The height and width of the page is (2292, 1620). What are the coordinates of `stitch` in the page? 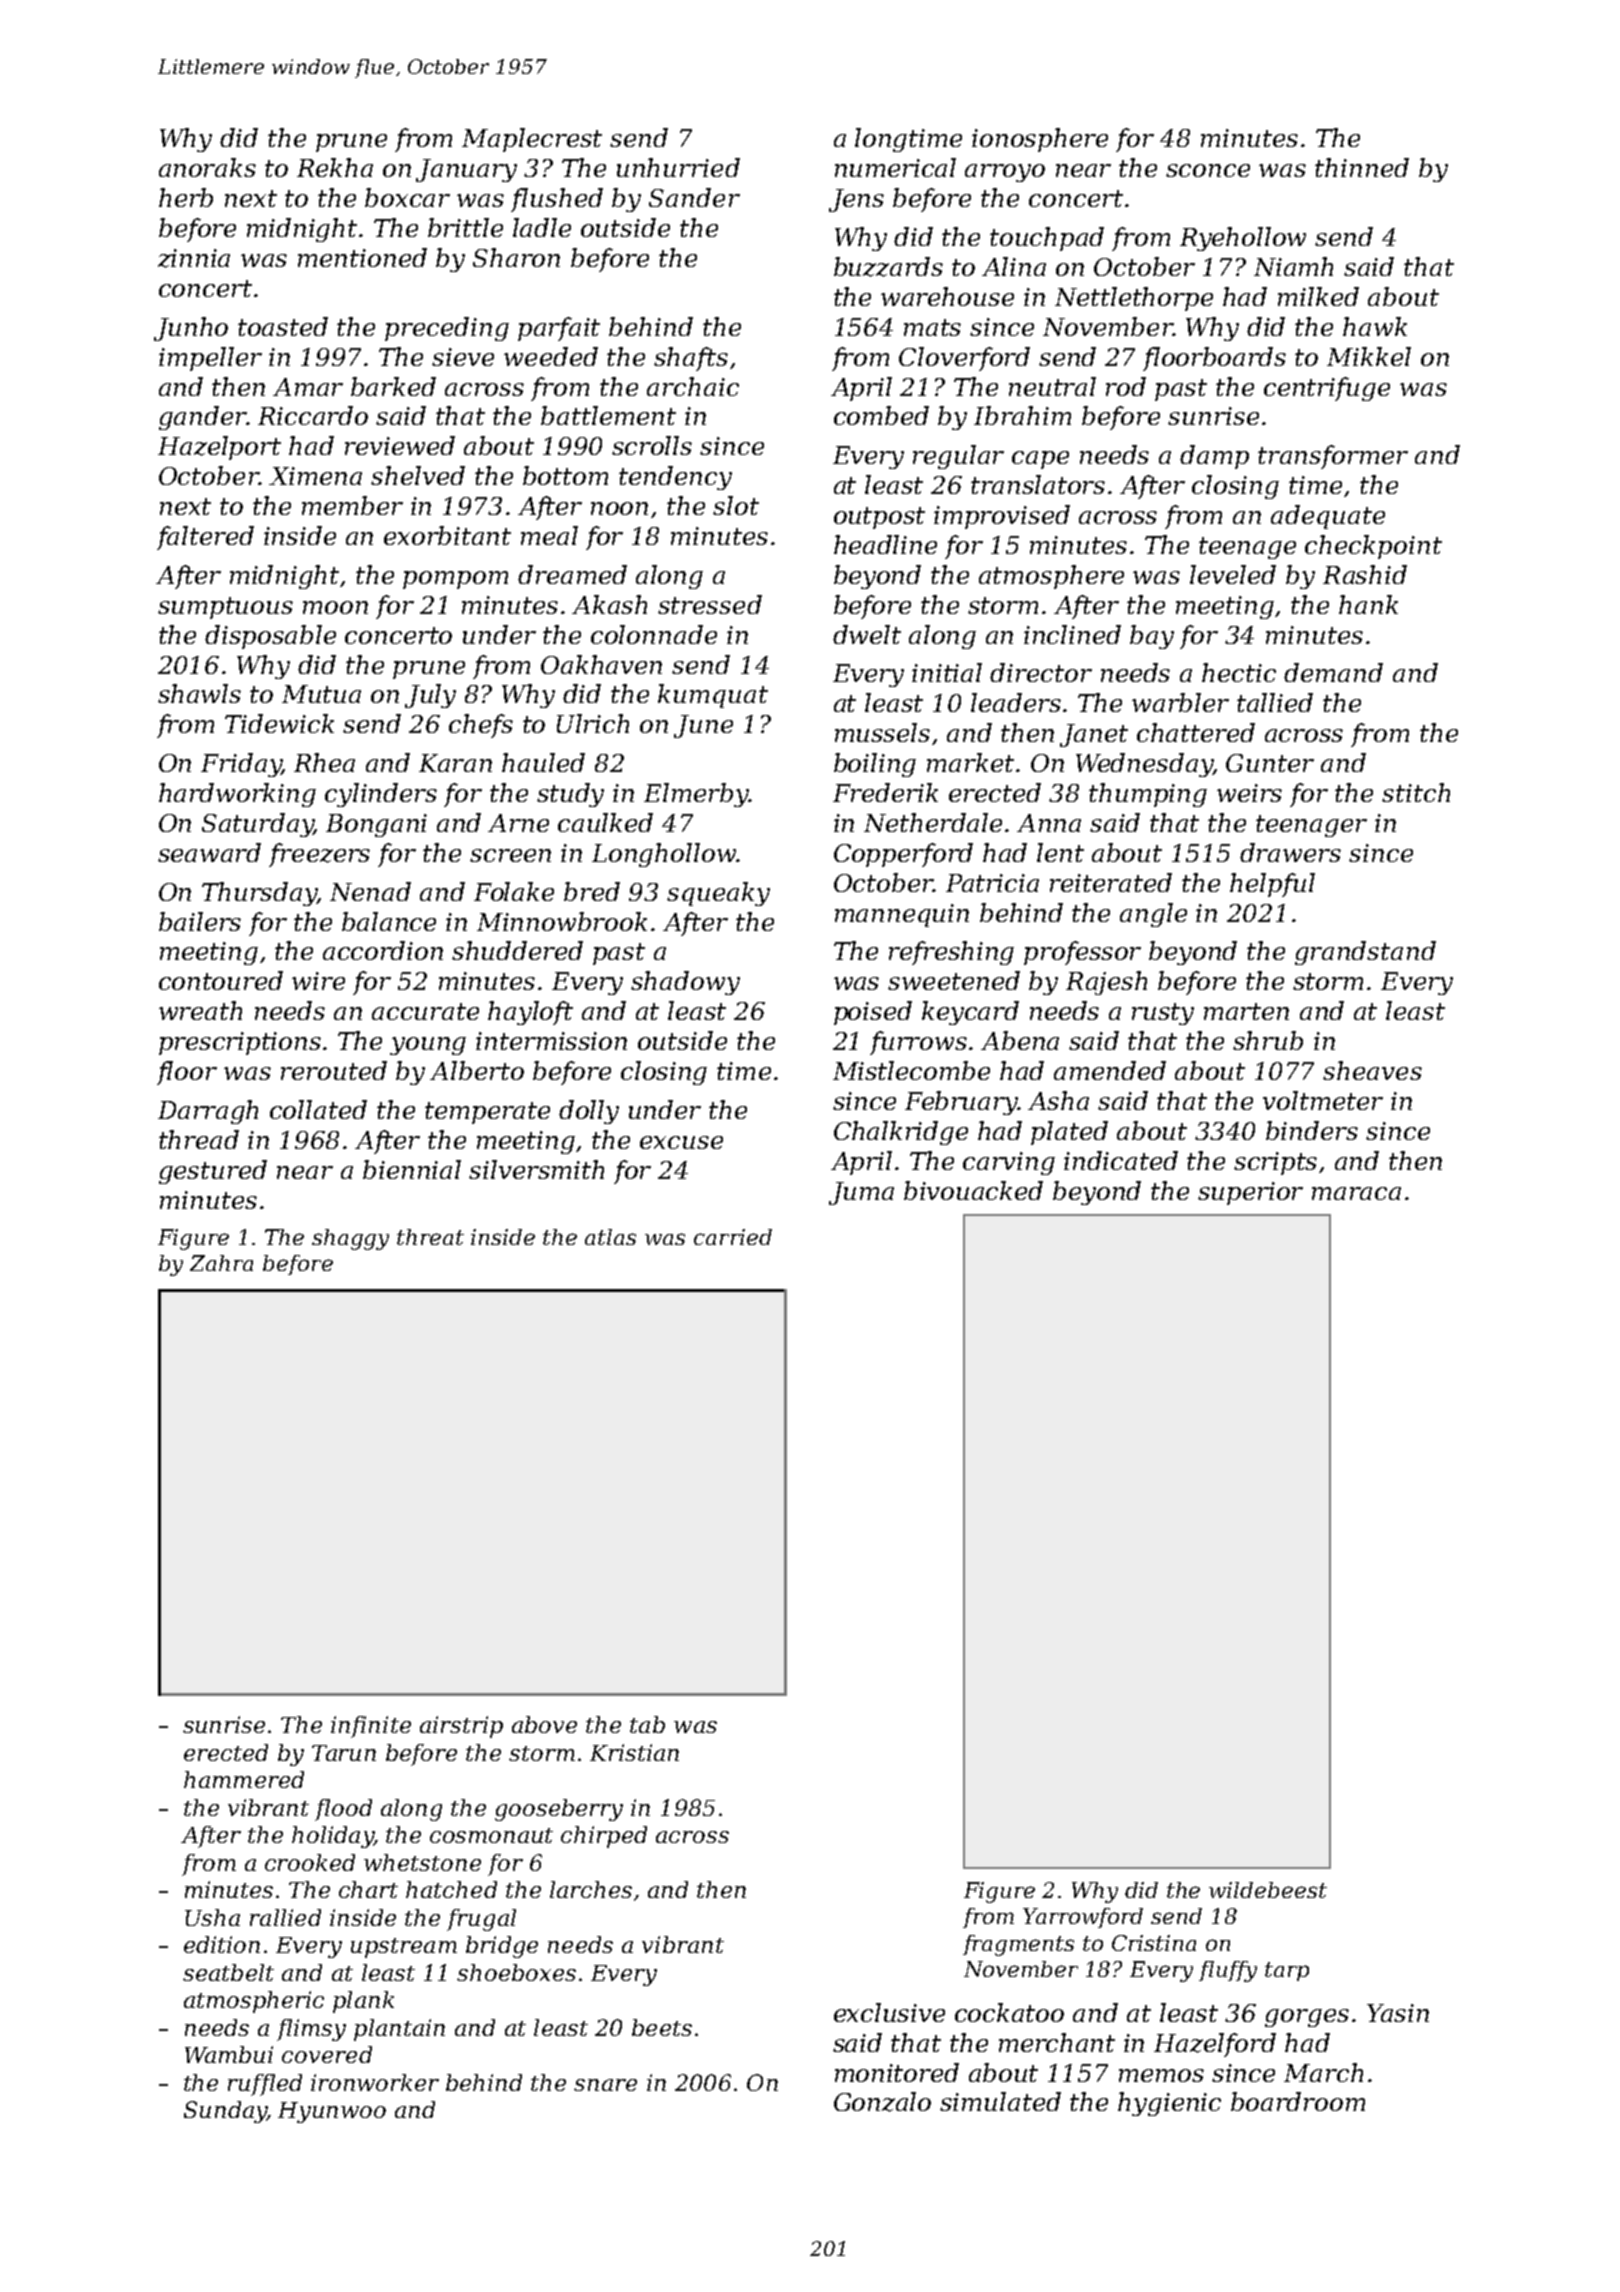 It's located at (1416, 792).
